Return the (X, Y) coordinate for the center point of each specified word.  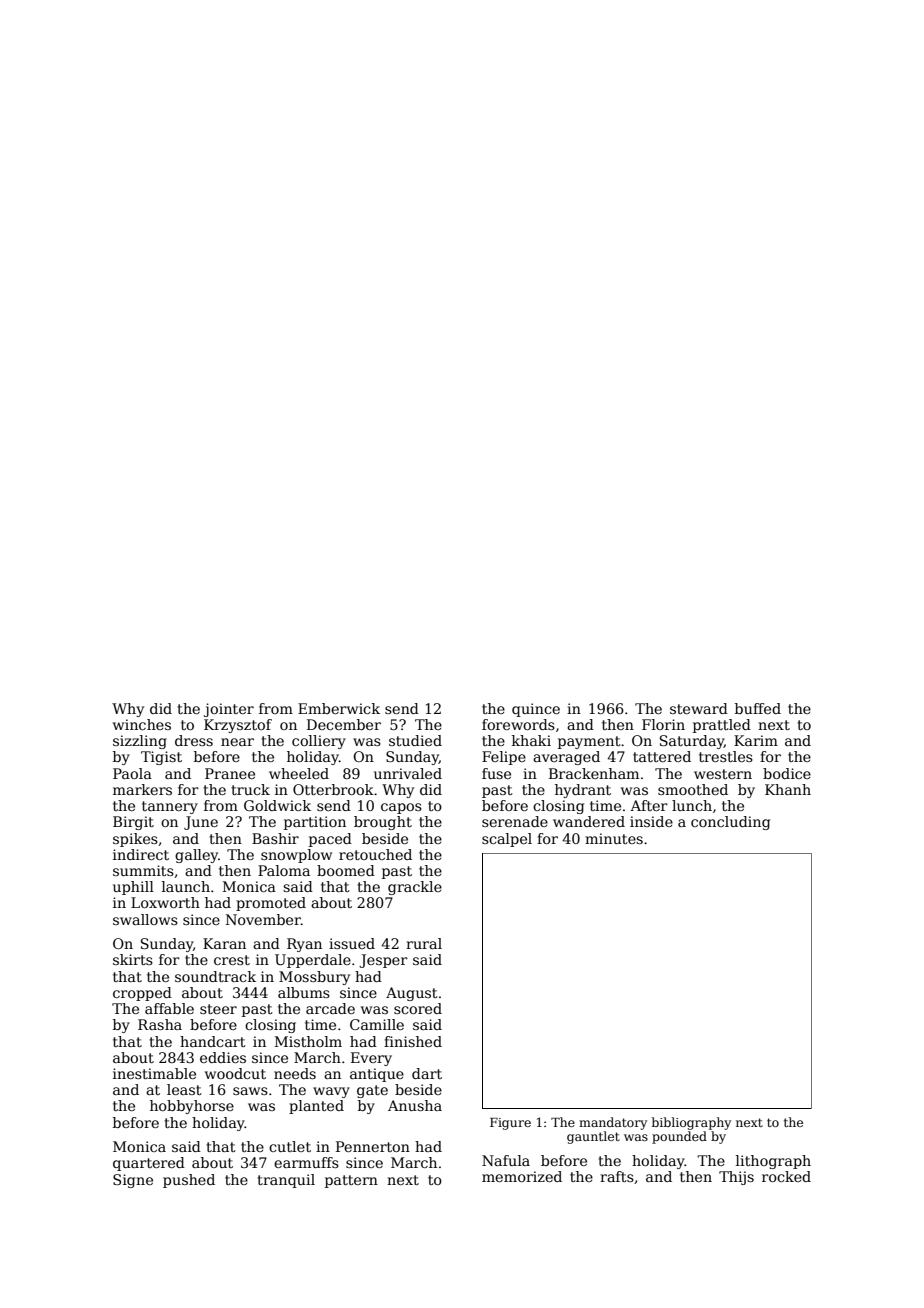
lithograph (773, 1162)
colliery (319, 742)
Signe (133, 1181)
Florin (663, 724)
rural (424, 943)
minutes (614, 838)
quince (536, 710)
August (412, 994)
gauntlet (593, 1137)
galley (196, 856)
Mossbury (314, 978)
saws (250, 1091)
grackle (415, 888)
